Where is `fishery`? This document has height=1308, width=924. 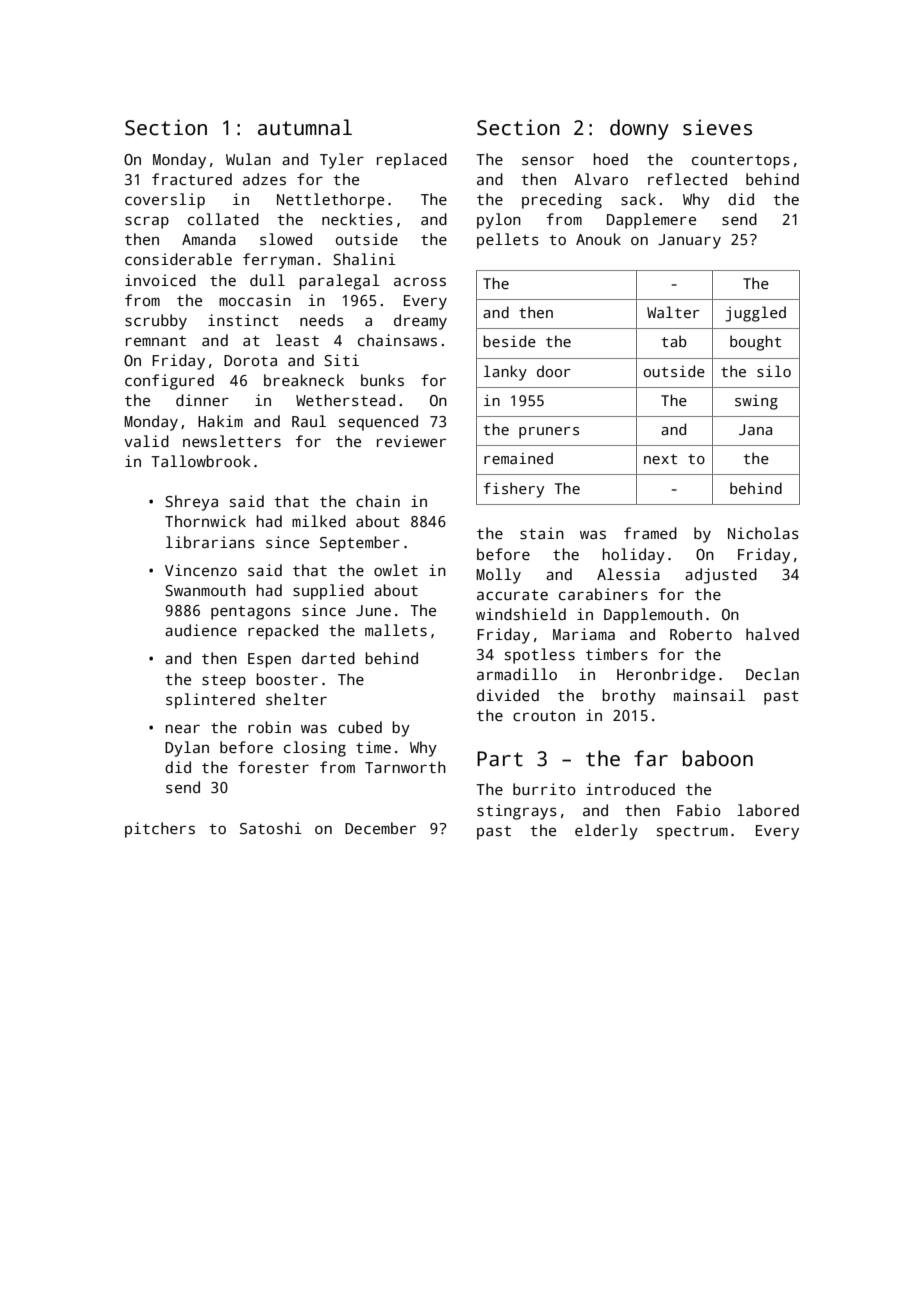 fishery is located at coordinates (514, 490).
